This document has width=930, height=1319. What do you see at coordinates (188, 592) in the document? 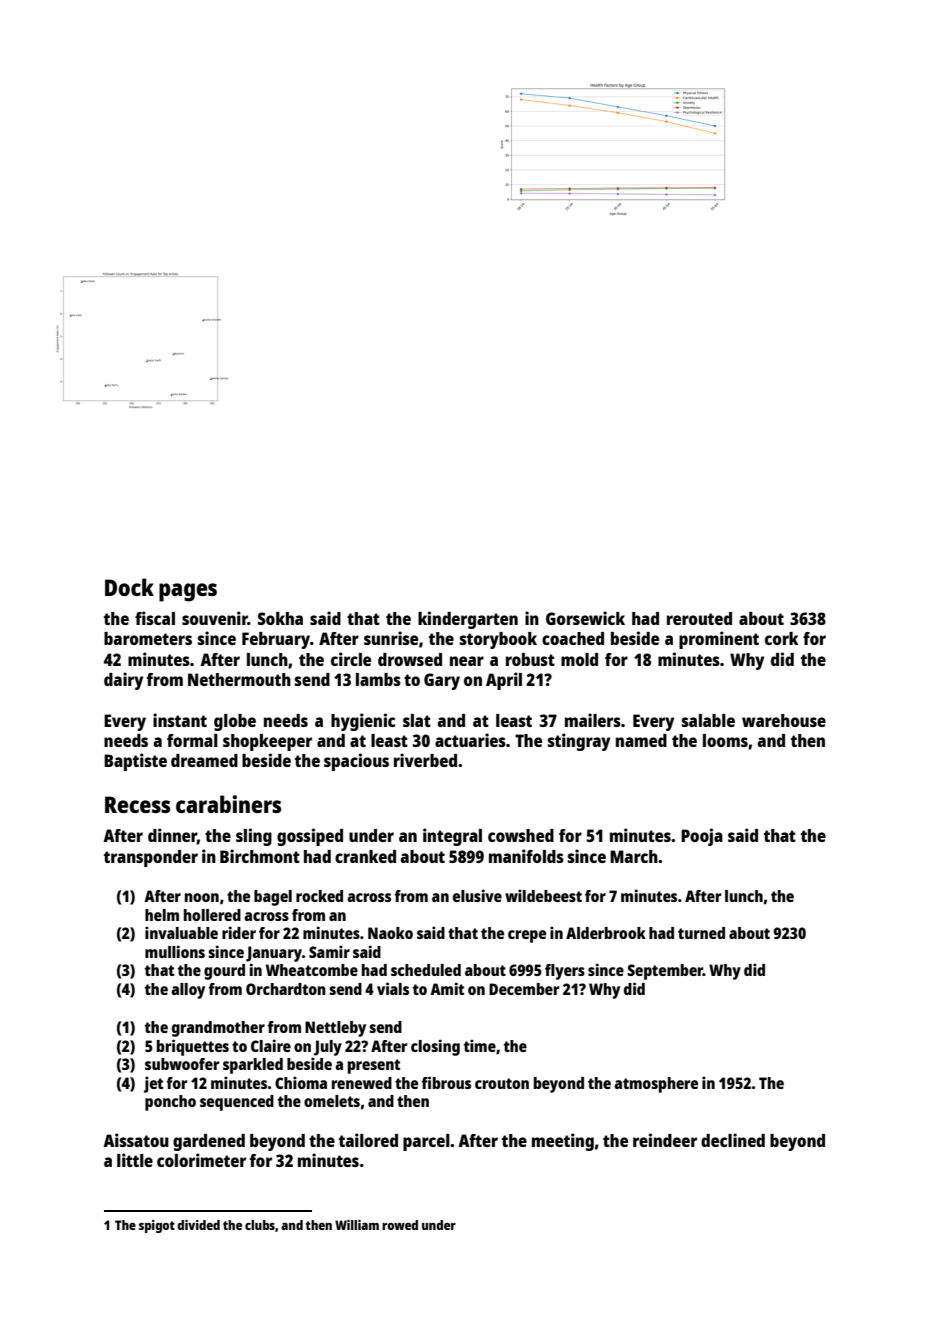
I see `pages` at bounding box center [188, 592].
